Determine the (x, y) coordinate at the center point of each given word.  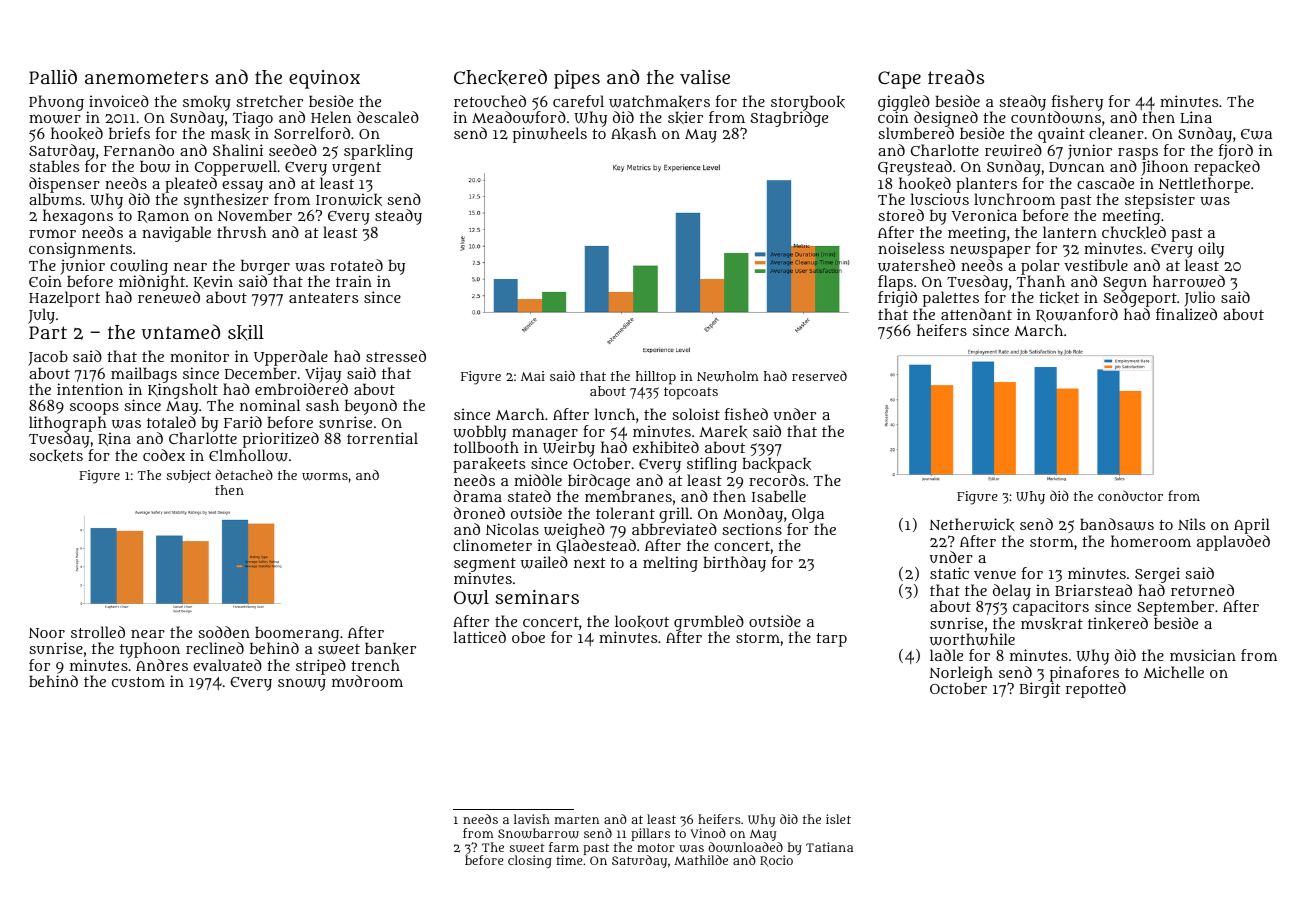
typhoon (150, 650)
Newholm (728, 376)
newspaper (990, 251)
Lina (1196, 117)
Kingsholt (184, 391)
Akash (633, 133)
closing (530, 861)
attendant (976, 314)
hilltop (656, 378)
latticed (480, 637)
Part (48, 332)
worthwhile (972, 639)
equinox (324, 79)
